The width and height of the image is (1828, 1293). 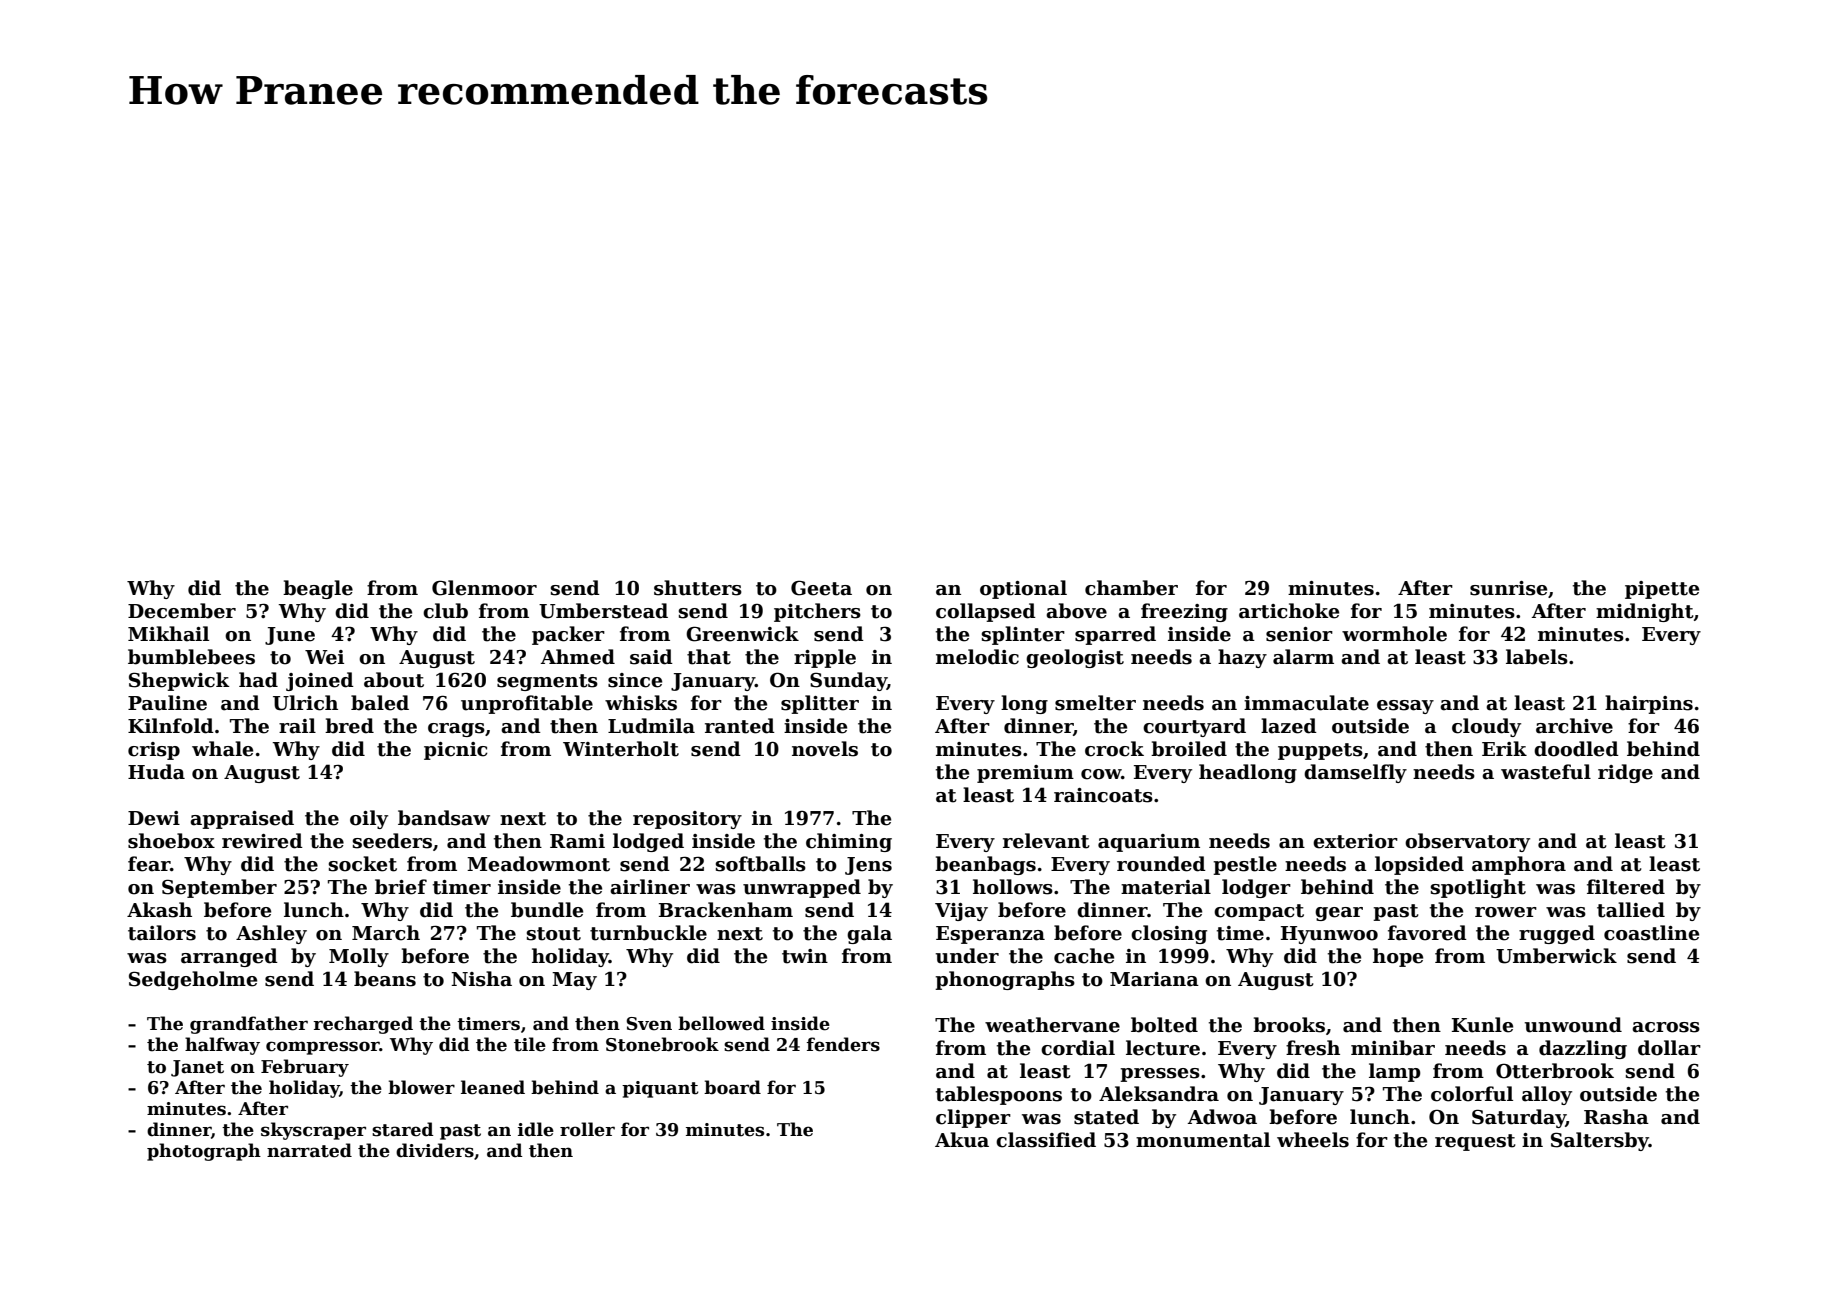 I want to click on Ulrich, so click(x=305, y=703).
